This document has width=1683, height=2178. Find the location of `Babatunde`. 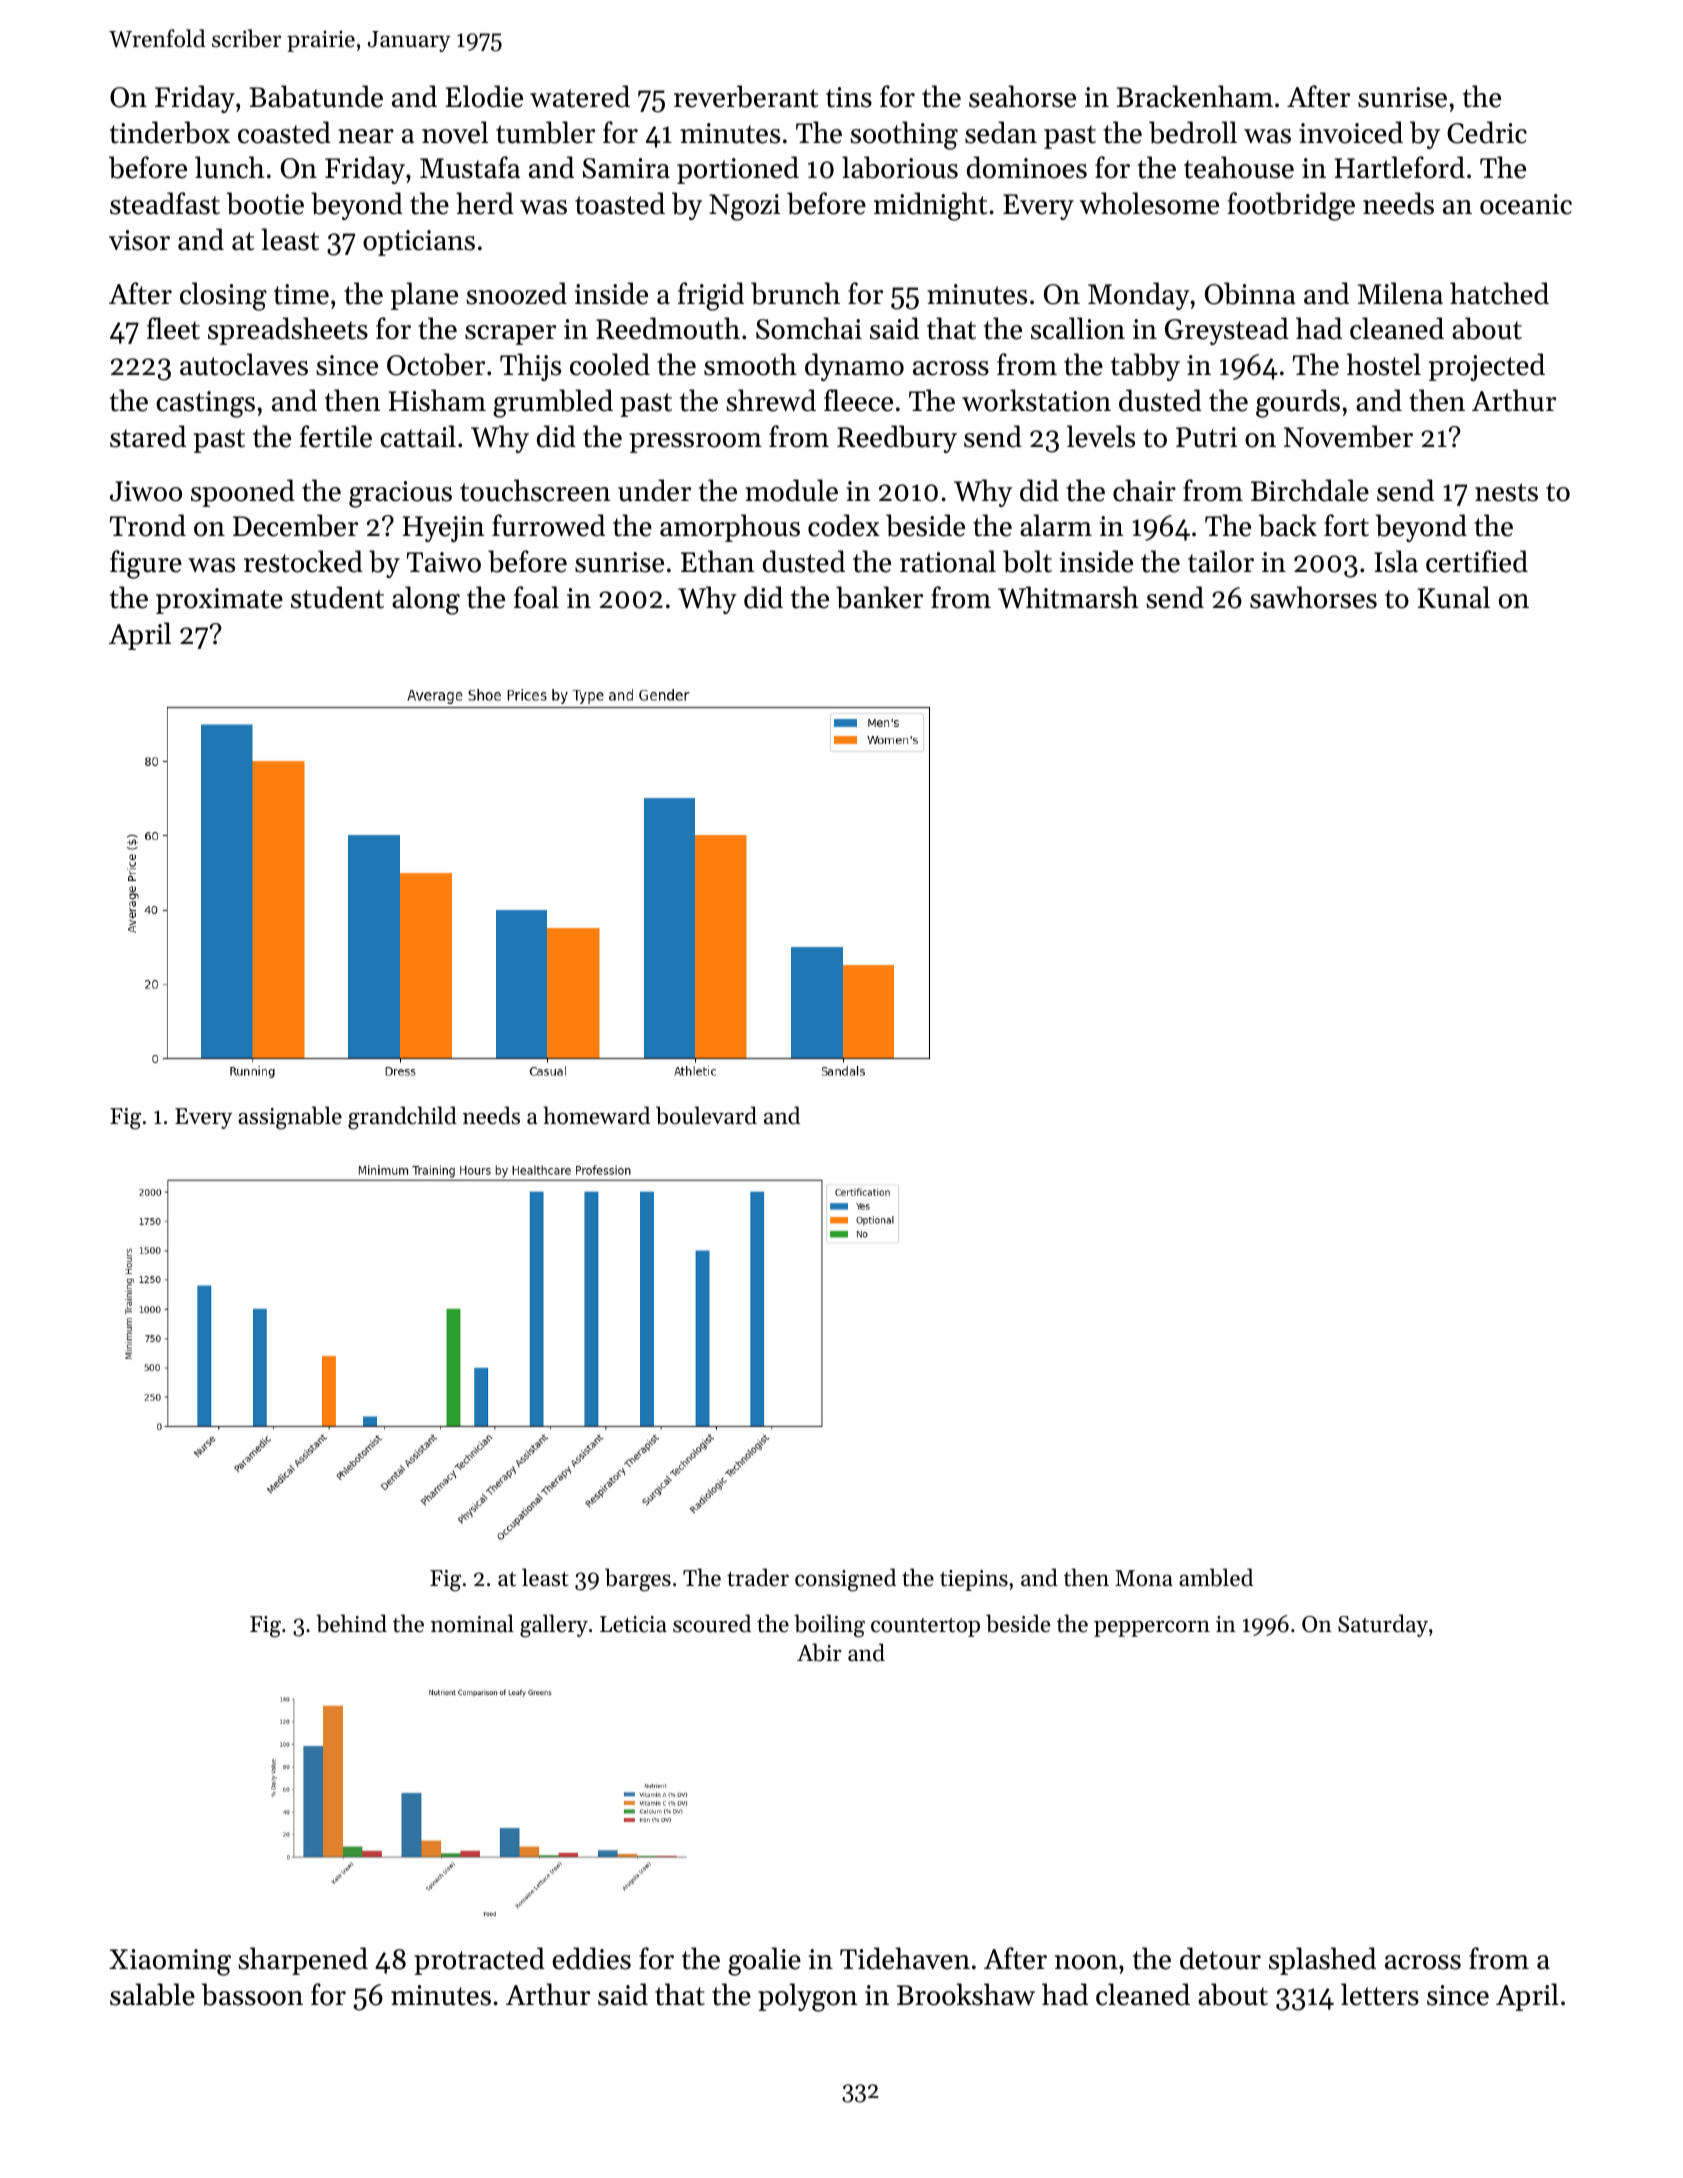

Babatunde is located at coordinates (316, 96).
